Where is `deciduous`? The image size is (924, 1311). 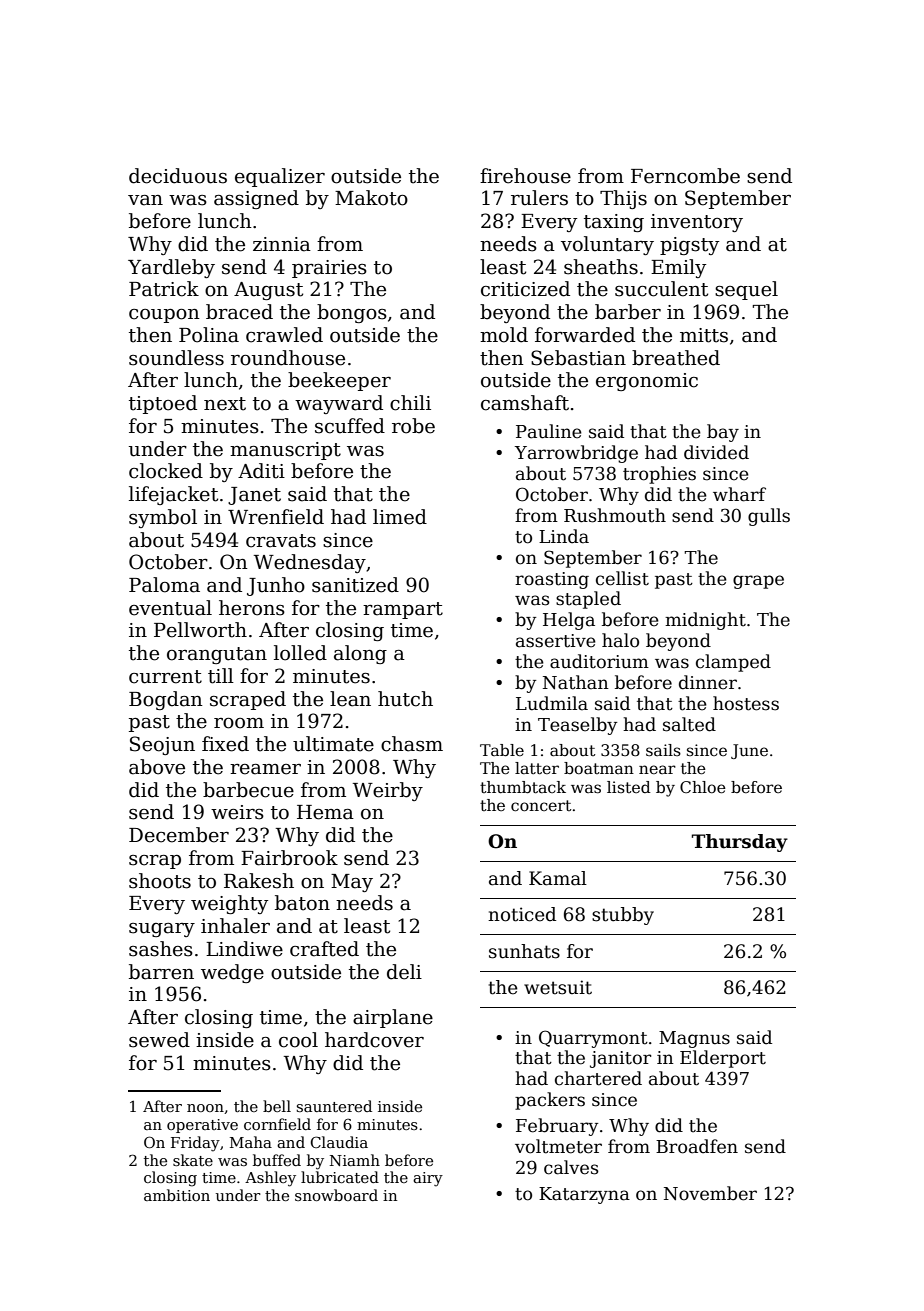
deciduous is located at coordinates (178, 176).
